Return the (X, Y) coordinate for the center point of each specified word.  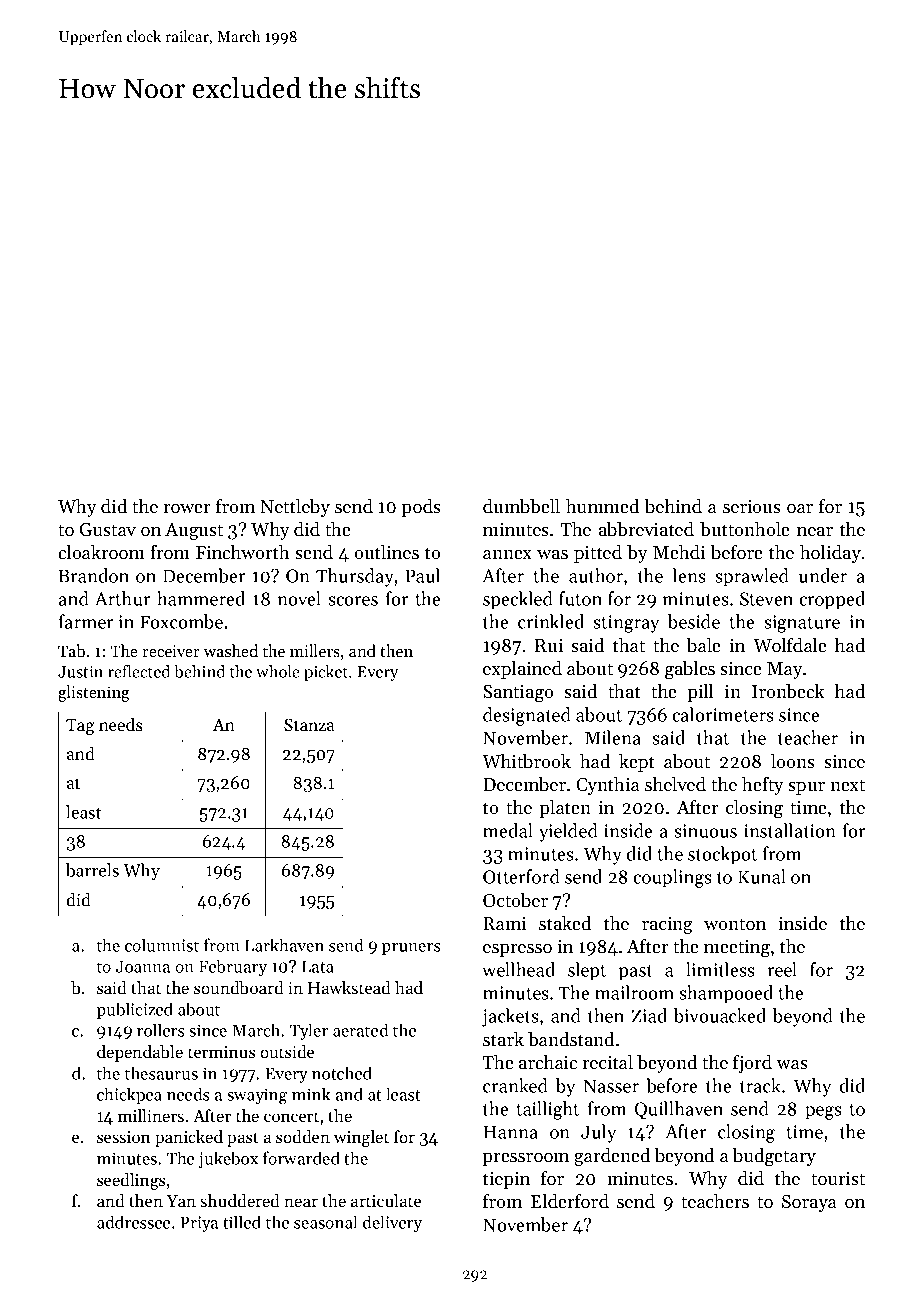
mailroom (634, 992)
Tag (80, 727)
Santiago (518, 694)
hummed (602, 506)
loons (793, 761)
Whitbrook (526, 761)
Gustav (108, 530)
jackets (510, 1017)
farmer (86, 621)
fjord (752, 1064)
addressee (133, 1222)
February (233, 967)
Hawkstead (349, 987)
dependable (140, 1053)
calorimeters (723, 714)
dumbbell (521, 506)
